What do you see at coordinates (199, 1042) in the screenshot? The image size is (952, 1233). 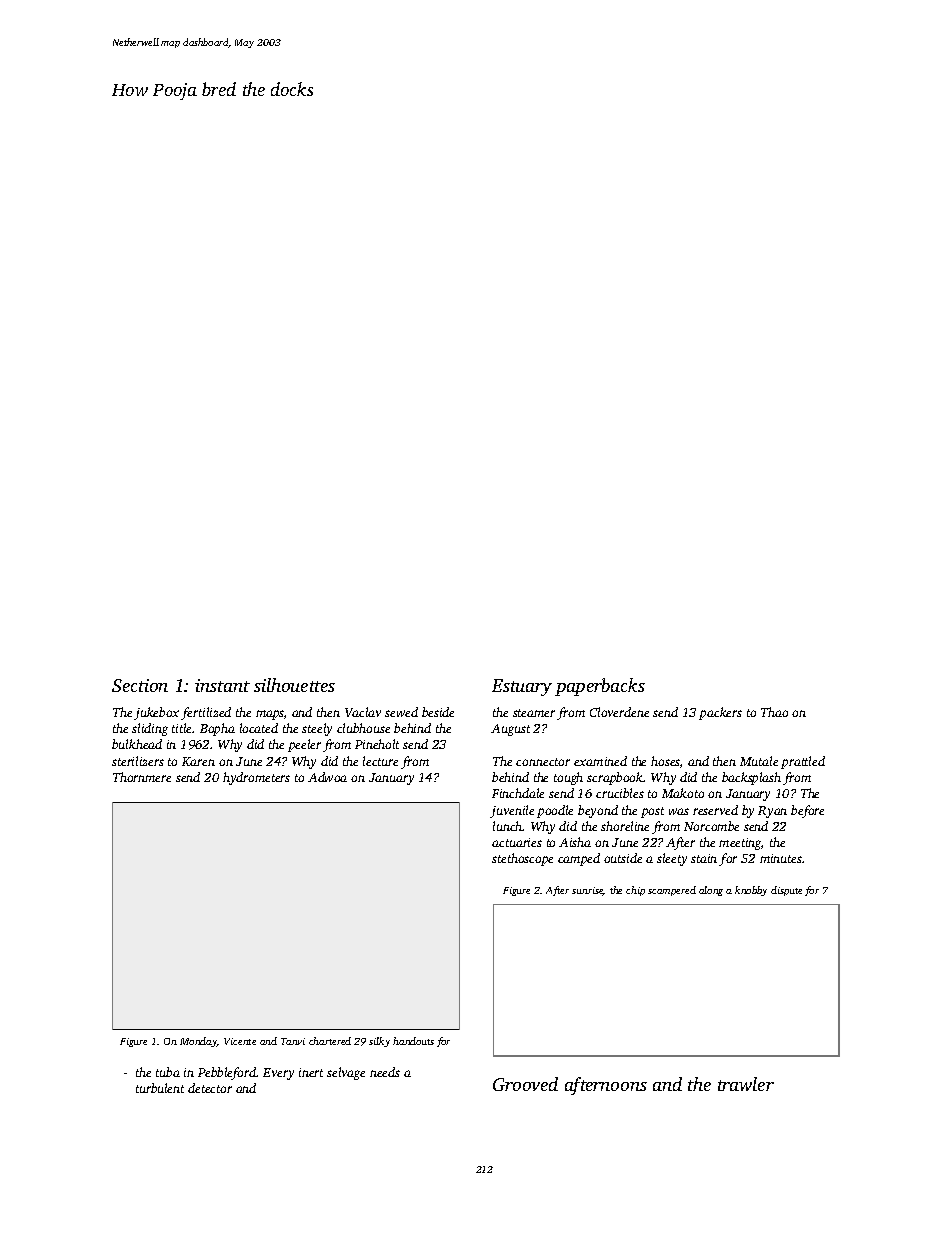 I see `Monday` at bounding box center [199, 1042].
